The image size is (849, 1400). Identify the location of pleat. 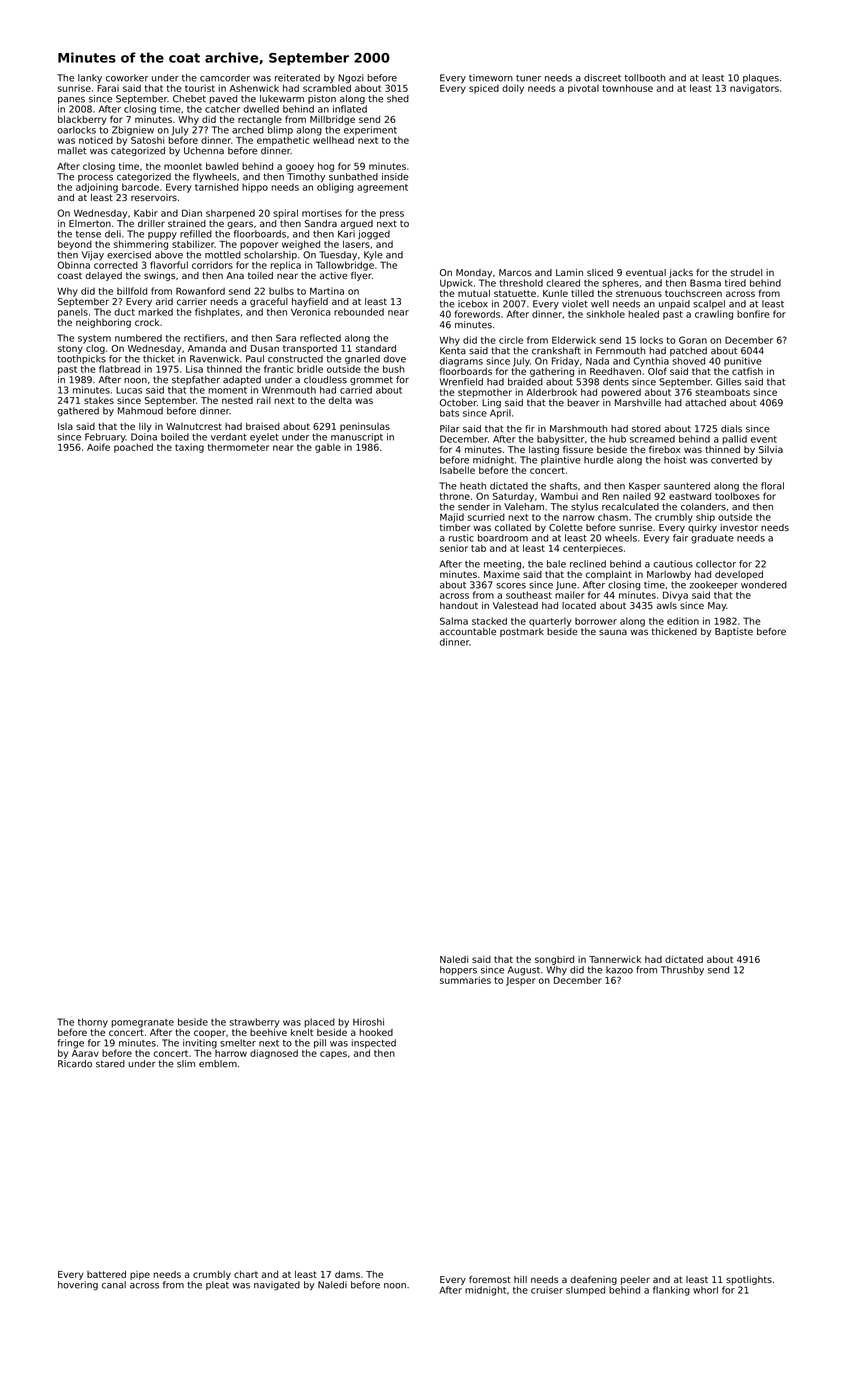
(217, 1285).
